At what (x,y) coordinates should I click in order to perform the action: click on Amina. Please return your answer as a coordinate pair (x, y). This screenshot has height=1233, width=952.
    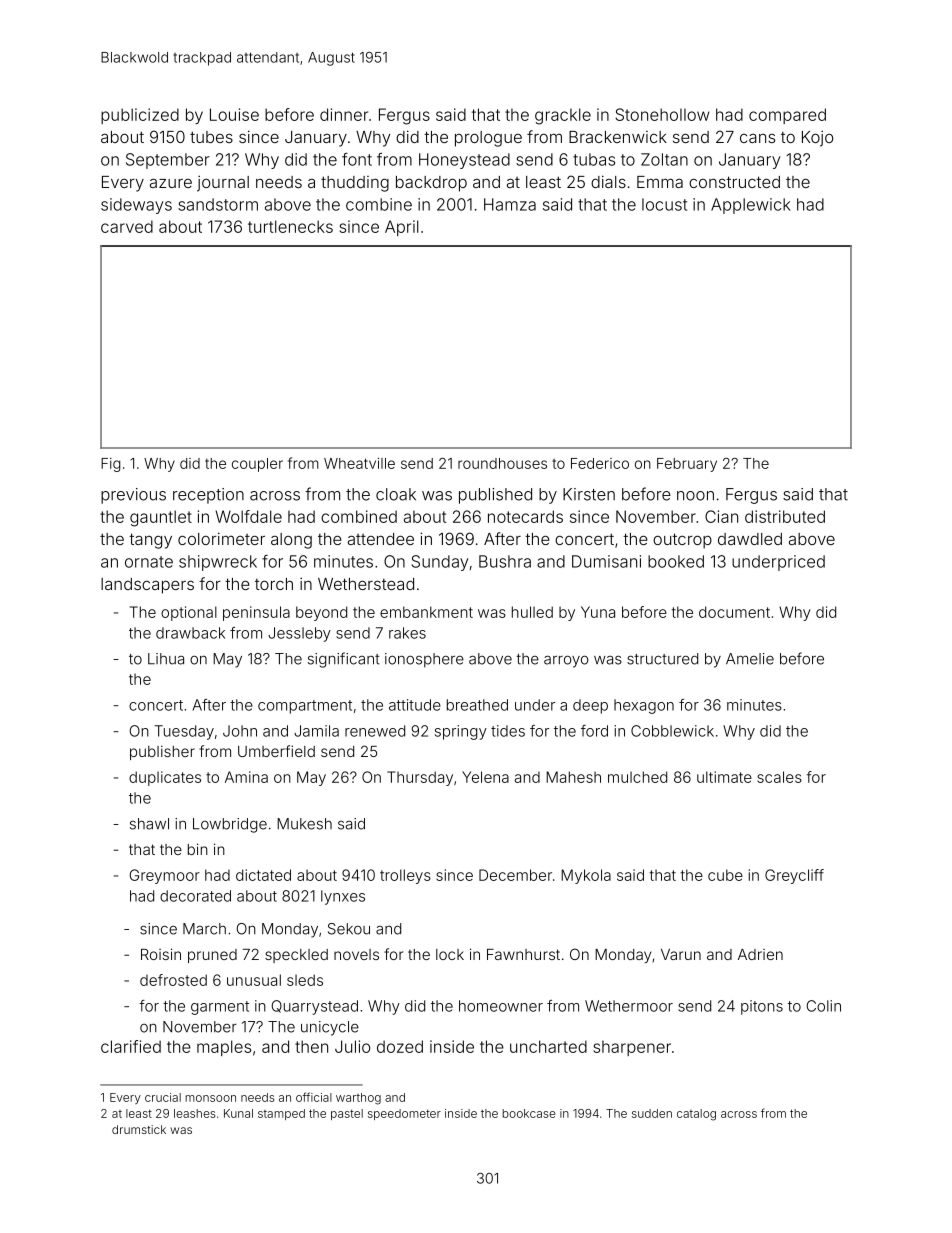
    Looking at the image, I should click on (246, 777).
